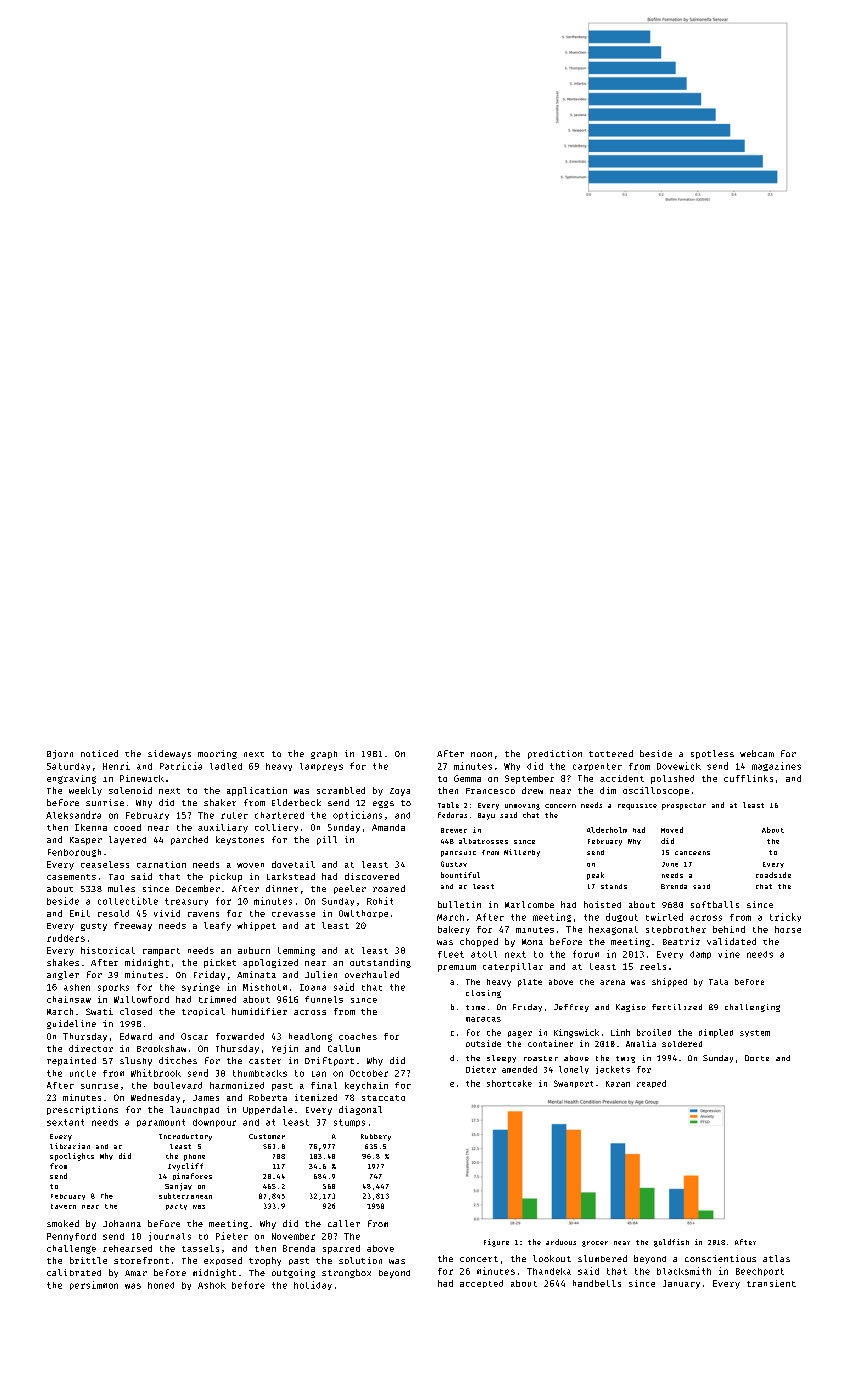  What do you see at coordinates (785, 917) in the screenshot?
I see `tricky` at bounding box center [785, 917].
